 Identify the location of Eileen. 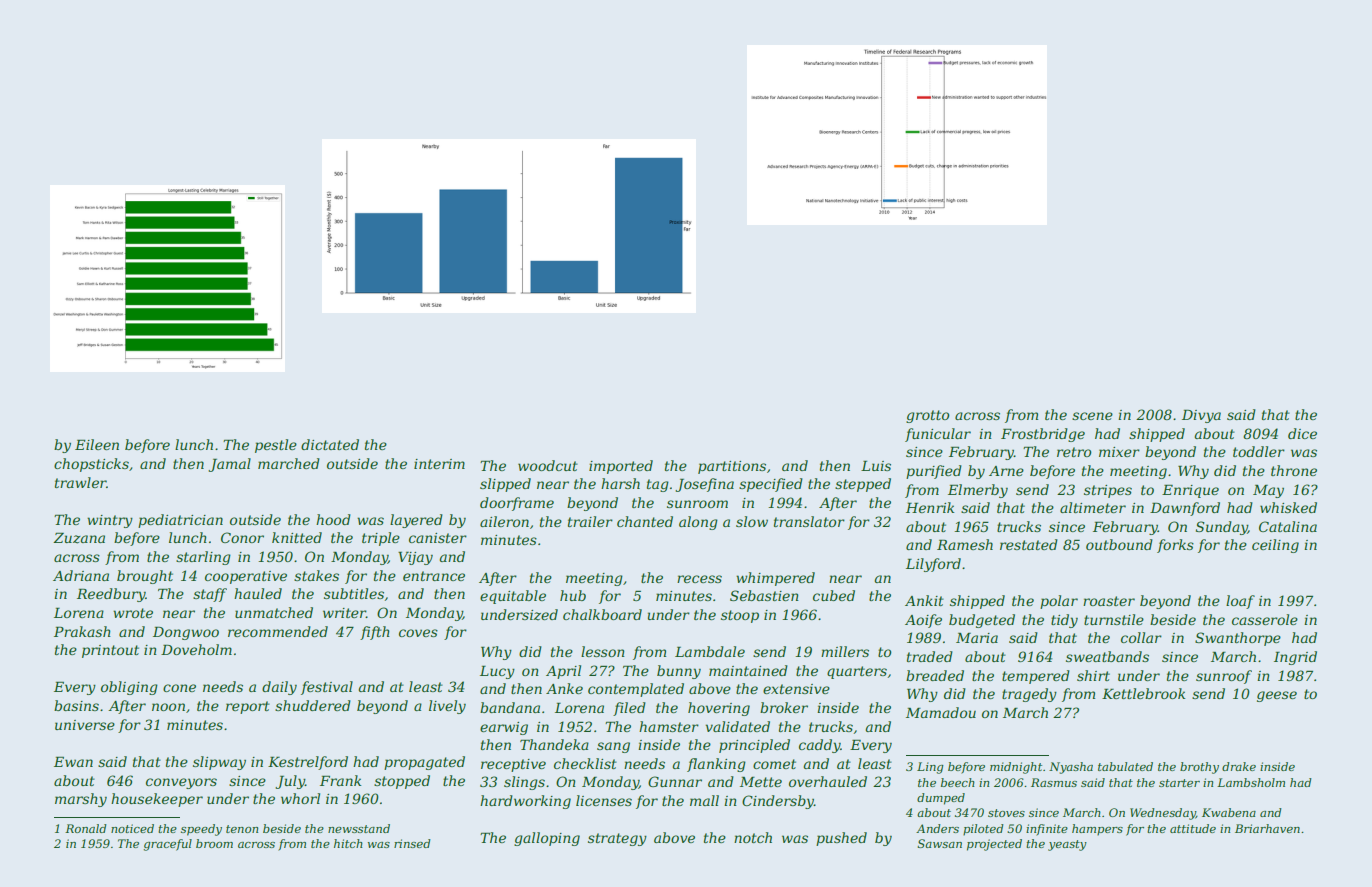
(97, 444).
